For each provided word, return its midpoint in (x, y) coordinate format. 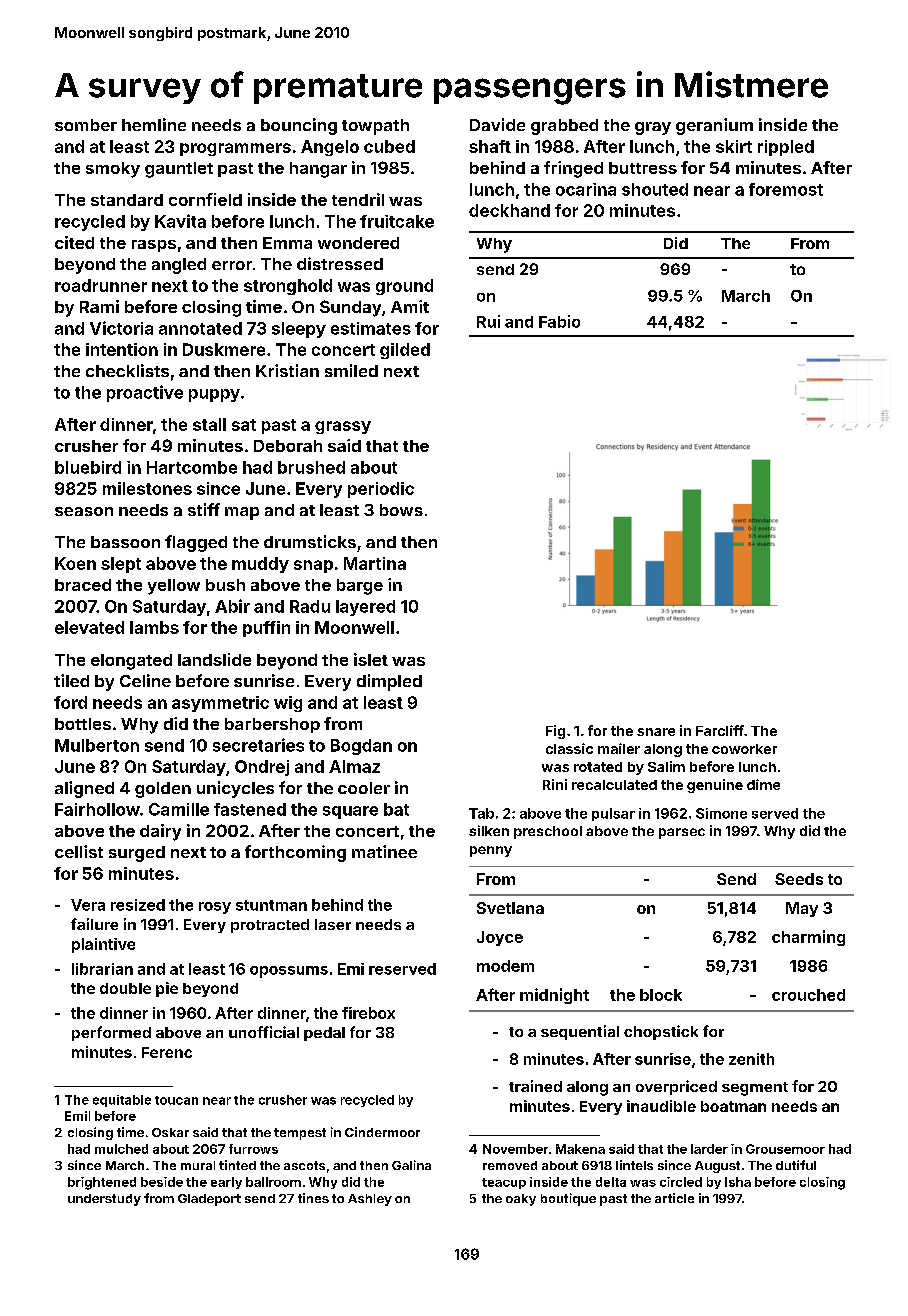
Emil (77, 1116)
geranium (714, 126)
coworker (744, 749)
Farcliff (720, 730)
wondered (358, 243)
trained (535, 1086)
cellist (79, 851)
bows (401, 510)
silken (489, 830)
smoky (113, 170)
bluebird (88, 467)
